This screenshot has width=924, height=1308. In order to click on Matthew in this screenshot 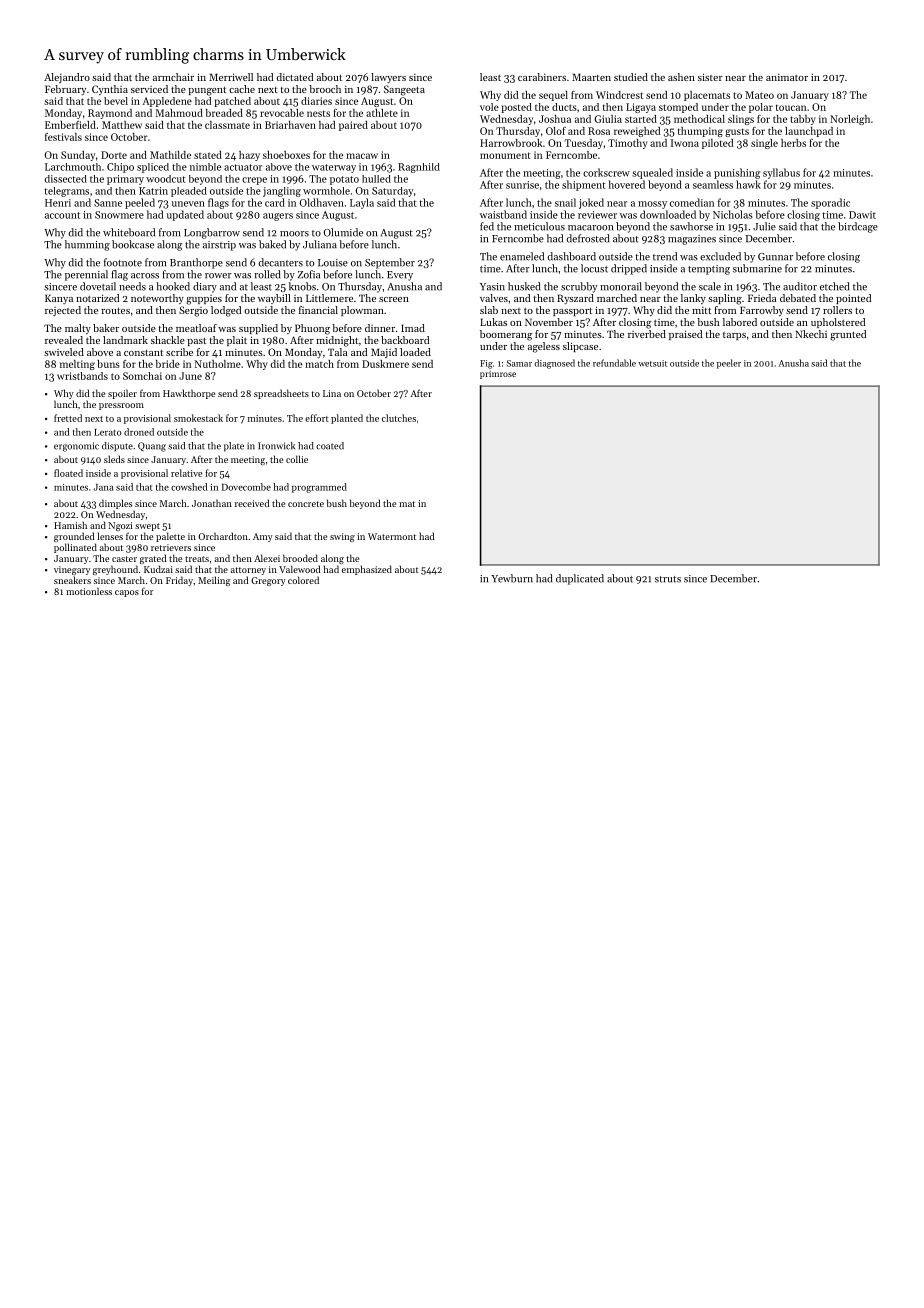, I will do `click(122, 125)`.
